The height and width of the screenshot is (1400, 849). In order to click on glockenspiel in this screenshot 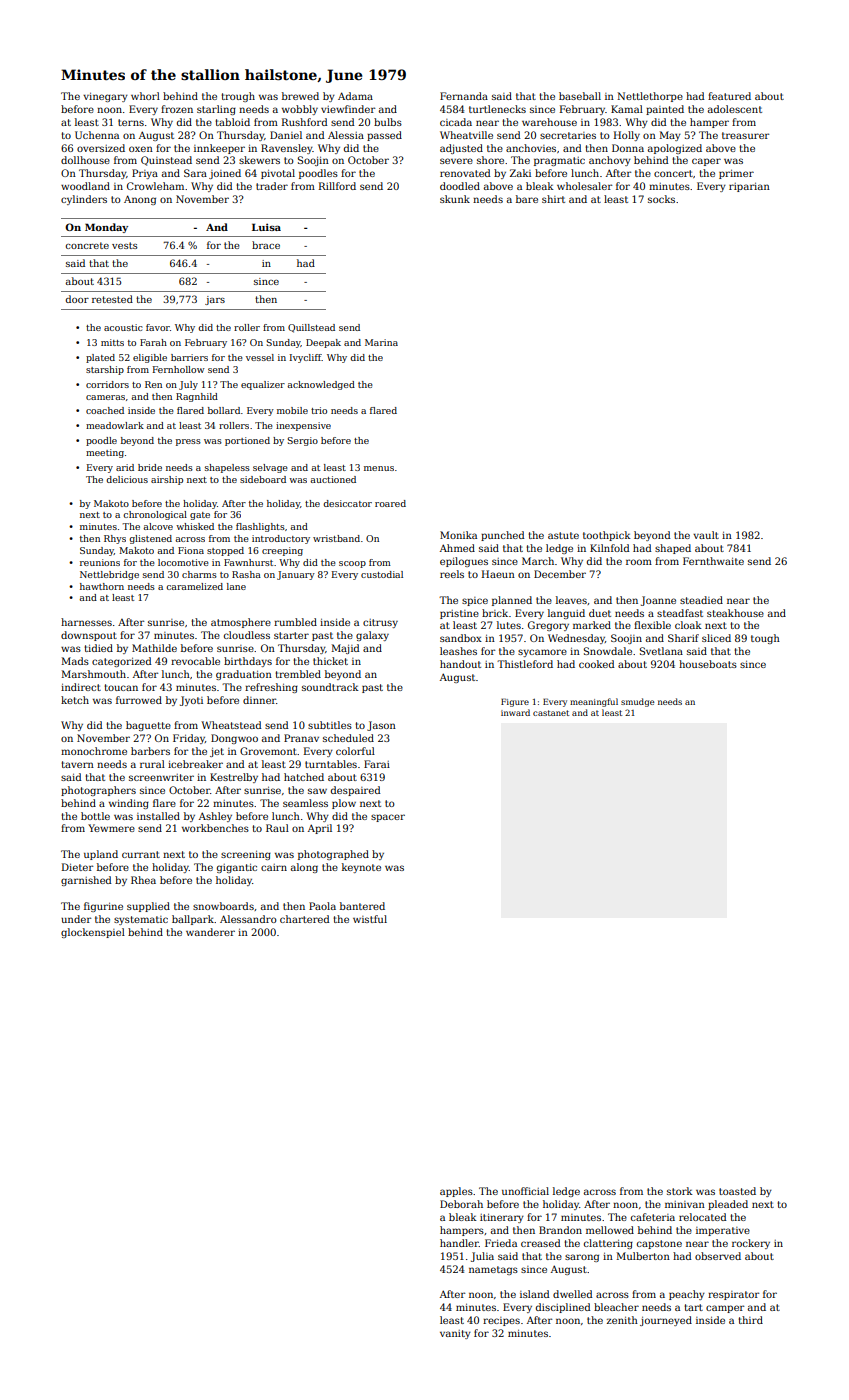, I will do `click(93, 933)`.
